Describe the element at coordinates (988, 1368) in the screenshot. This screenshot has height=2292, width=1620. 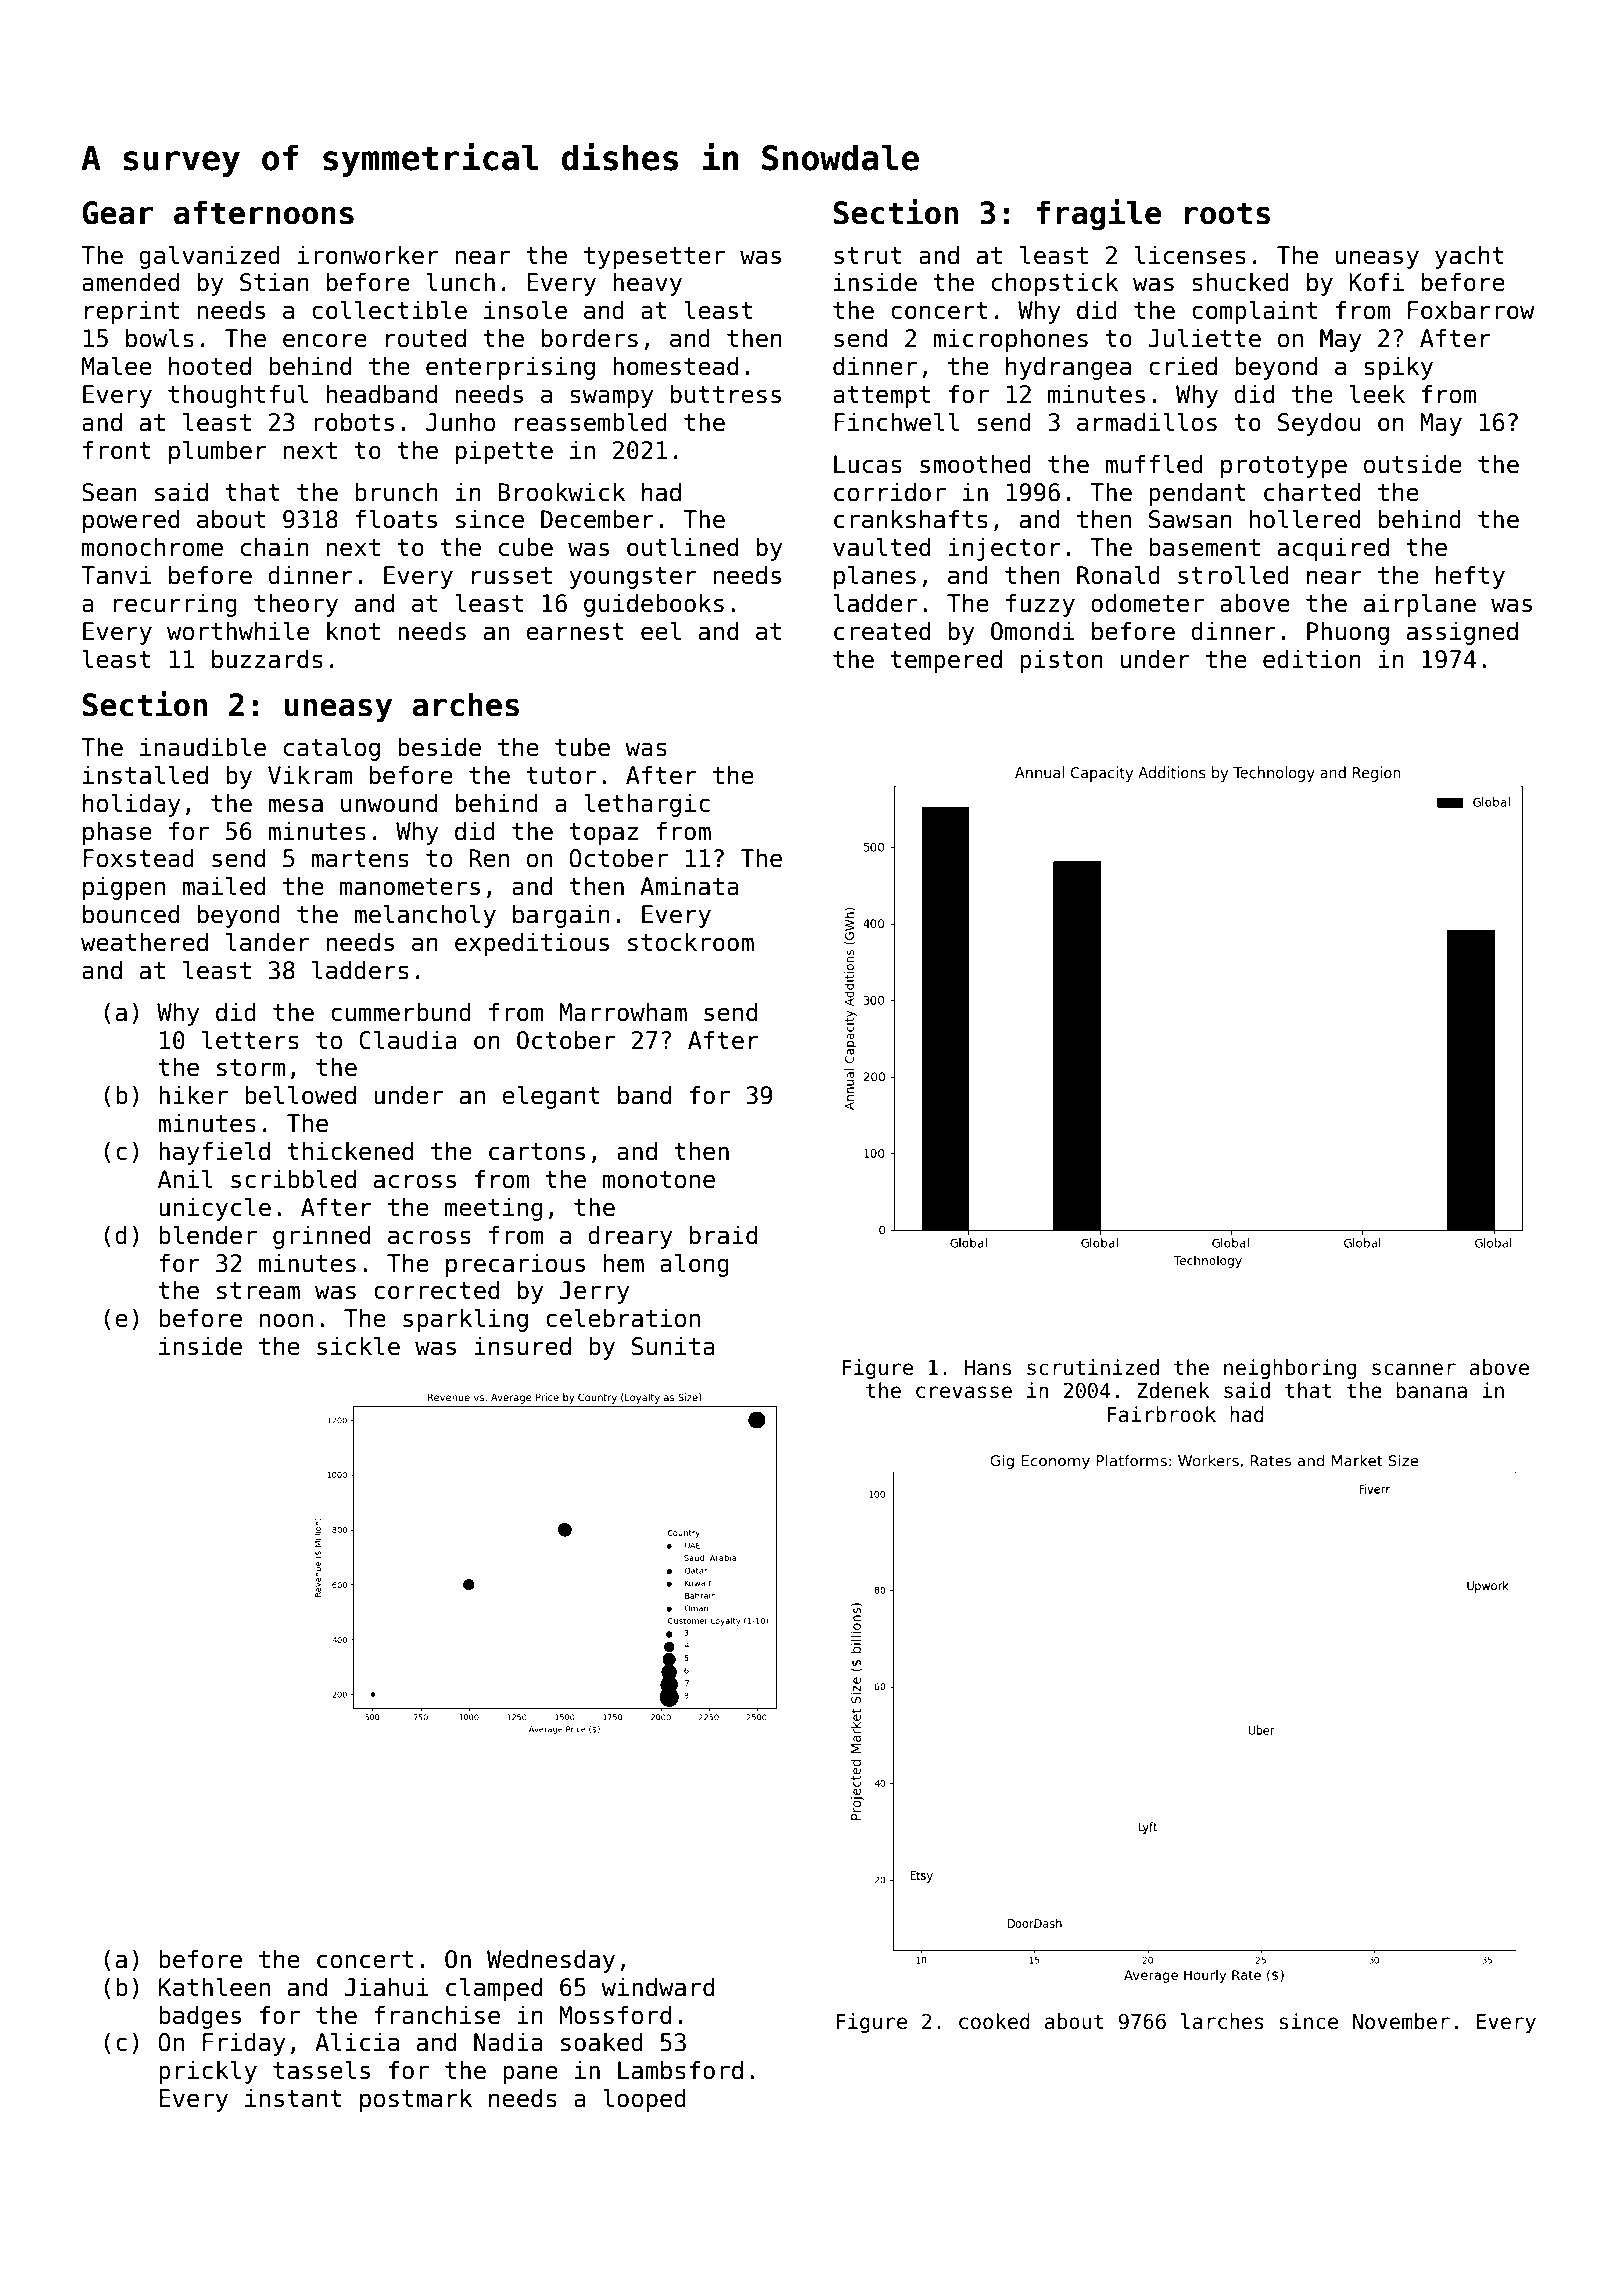
I see `Hans` at that location.
